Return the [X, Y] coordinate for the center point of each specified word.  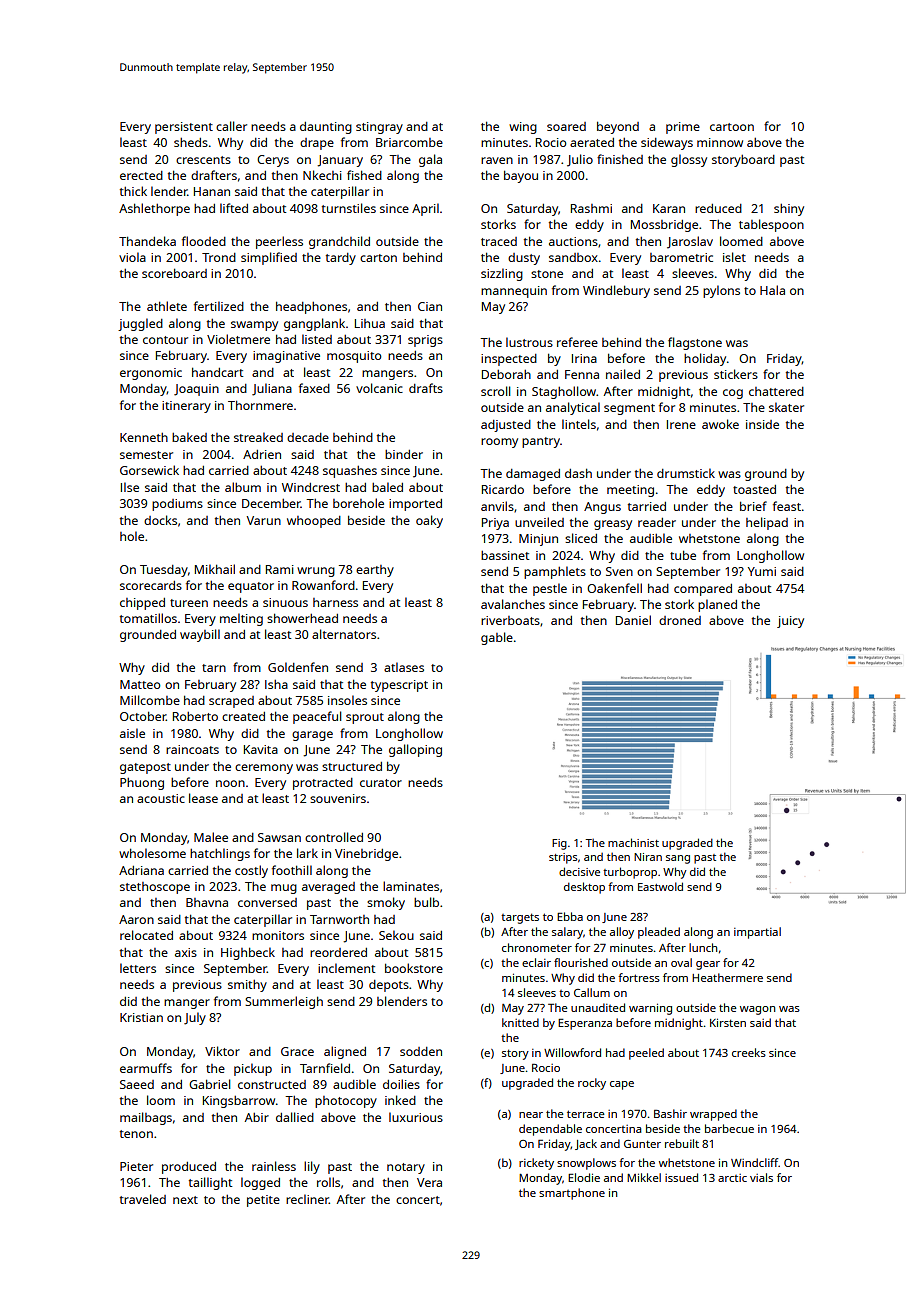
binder [404, 454]
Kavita [261, 749]
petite [263, 1201]
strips [563, 858]
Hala [772, 290]
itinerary [186, 407]
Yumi [762, 571]
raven [497, 160]
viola [132, 257]
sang [678, 859]
